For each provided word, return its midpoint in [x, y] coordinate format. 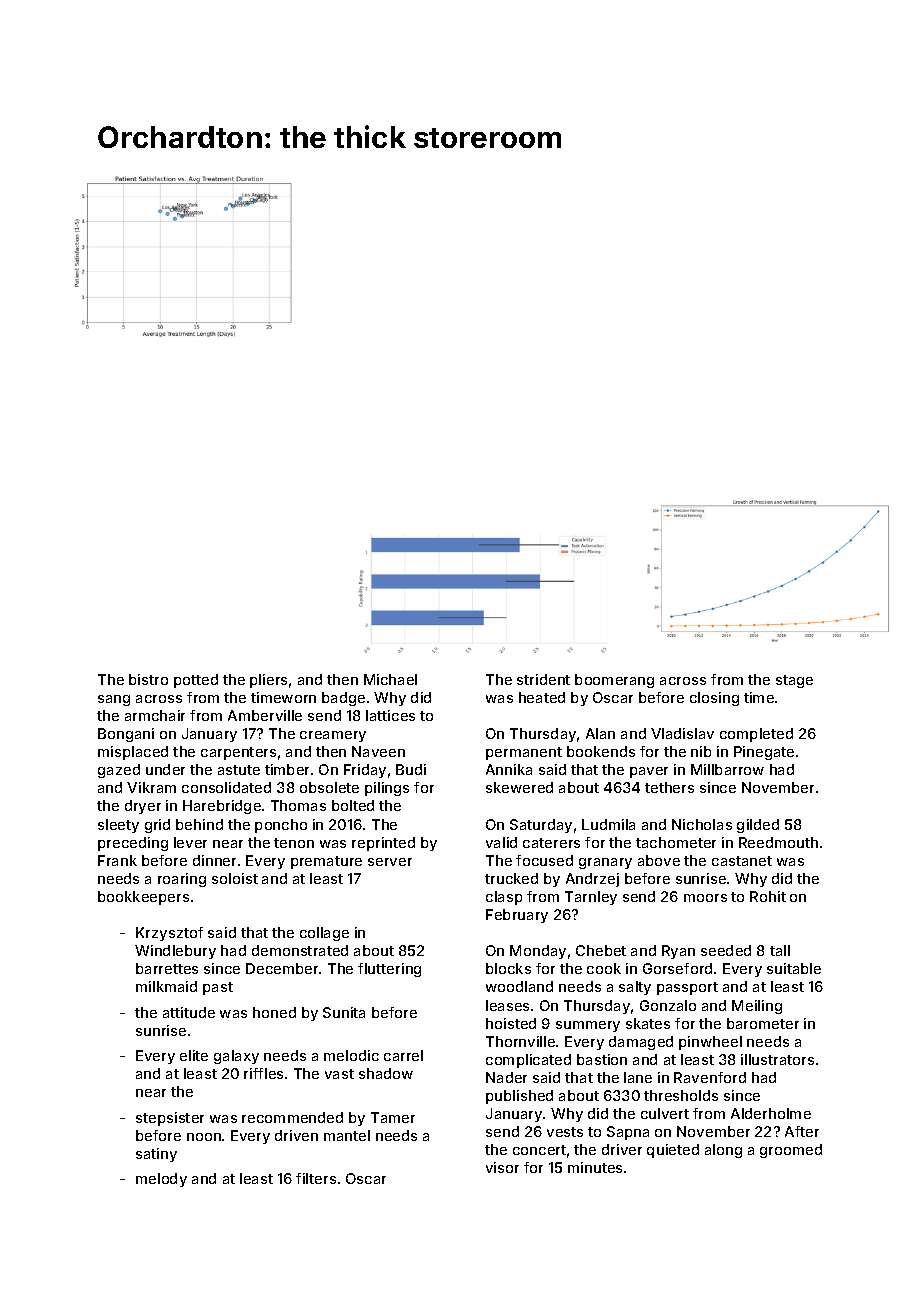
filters [316, 1178]
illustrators [777, 1059]
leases [507, 1005]
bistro [148, 679]
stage [794, 681]
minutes [595, 1167]
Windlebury [175, 952]
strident [543, 679]
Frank [117, 860]
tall [780, 950]
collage [324, 934]
